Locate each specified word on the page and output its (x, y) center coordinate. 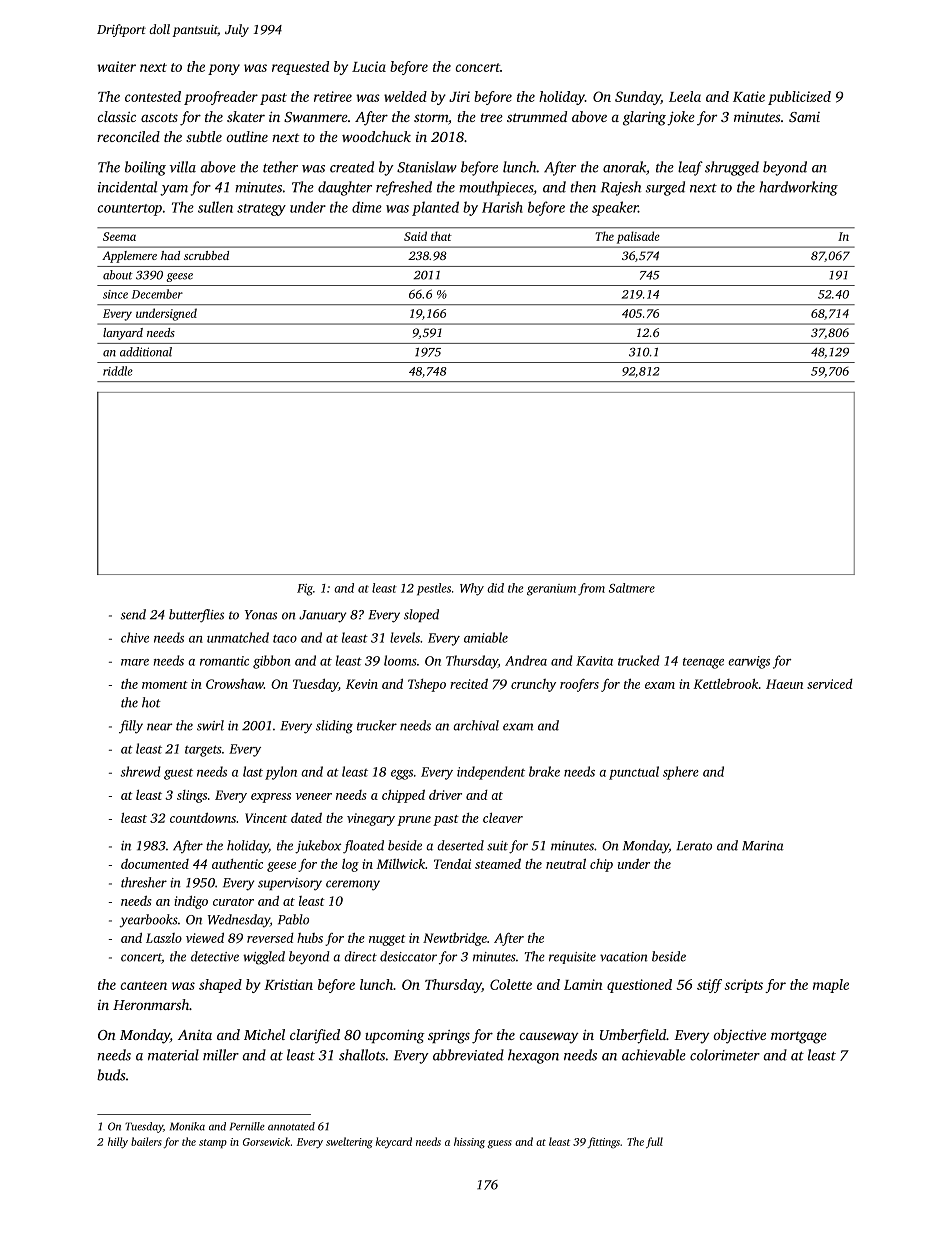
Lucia (369, 66)
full (654, 1143)
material (173, 1055)
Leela (685, 96)
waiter (116, 66)
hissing (469, 1143)
